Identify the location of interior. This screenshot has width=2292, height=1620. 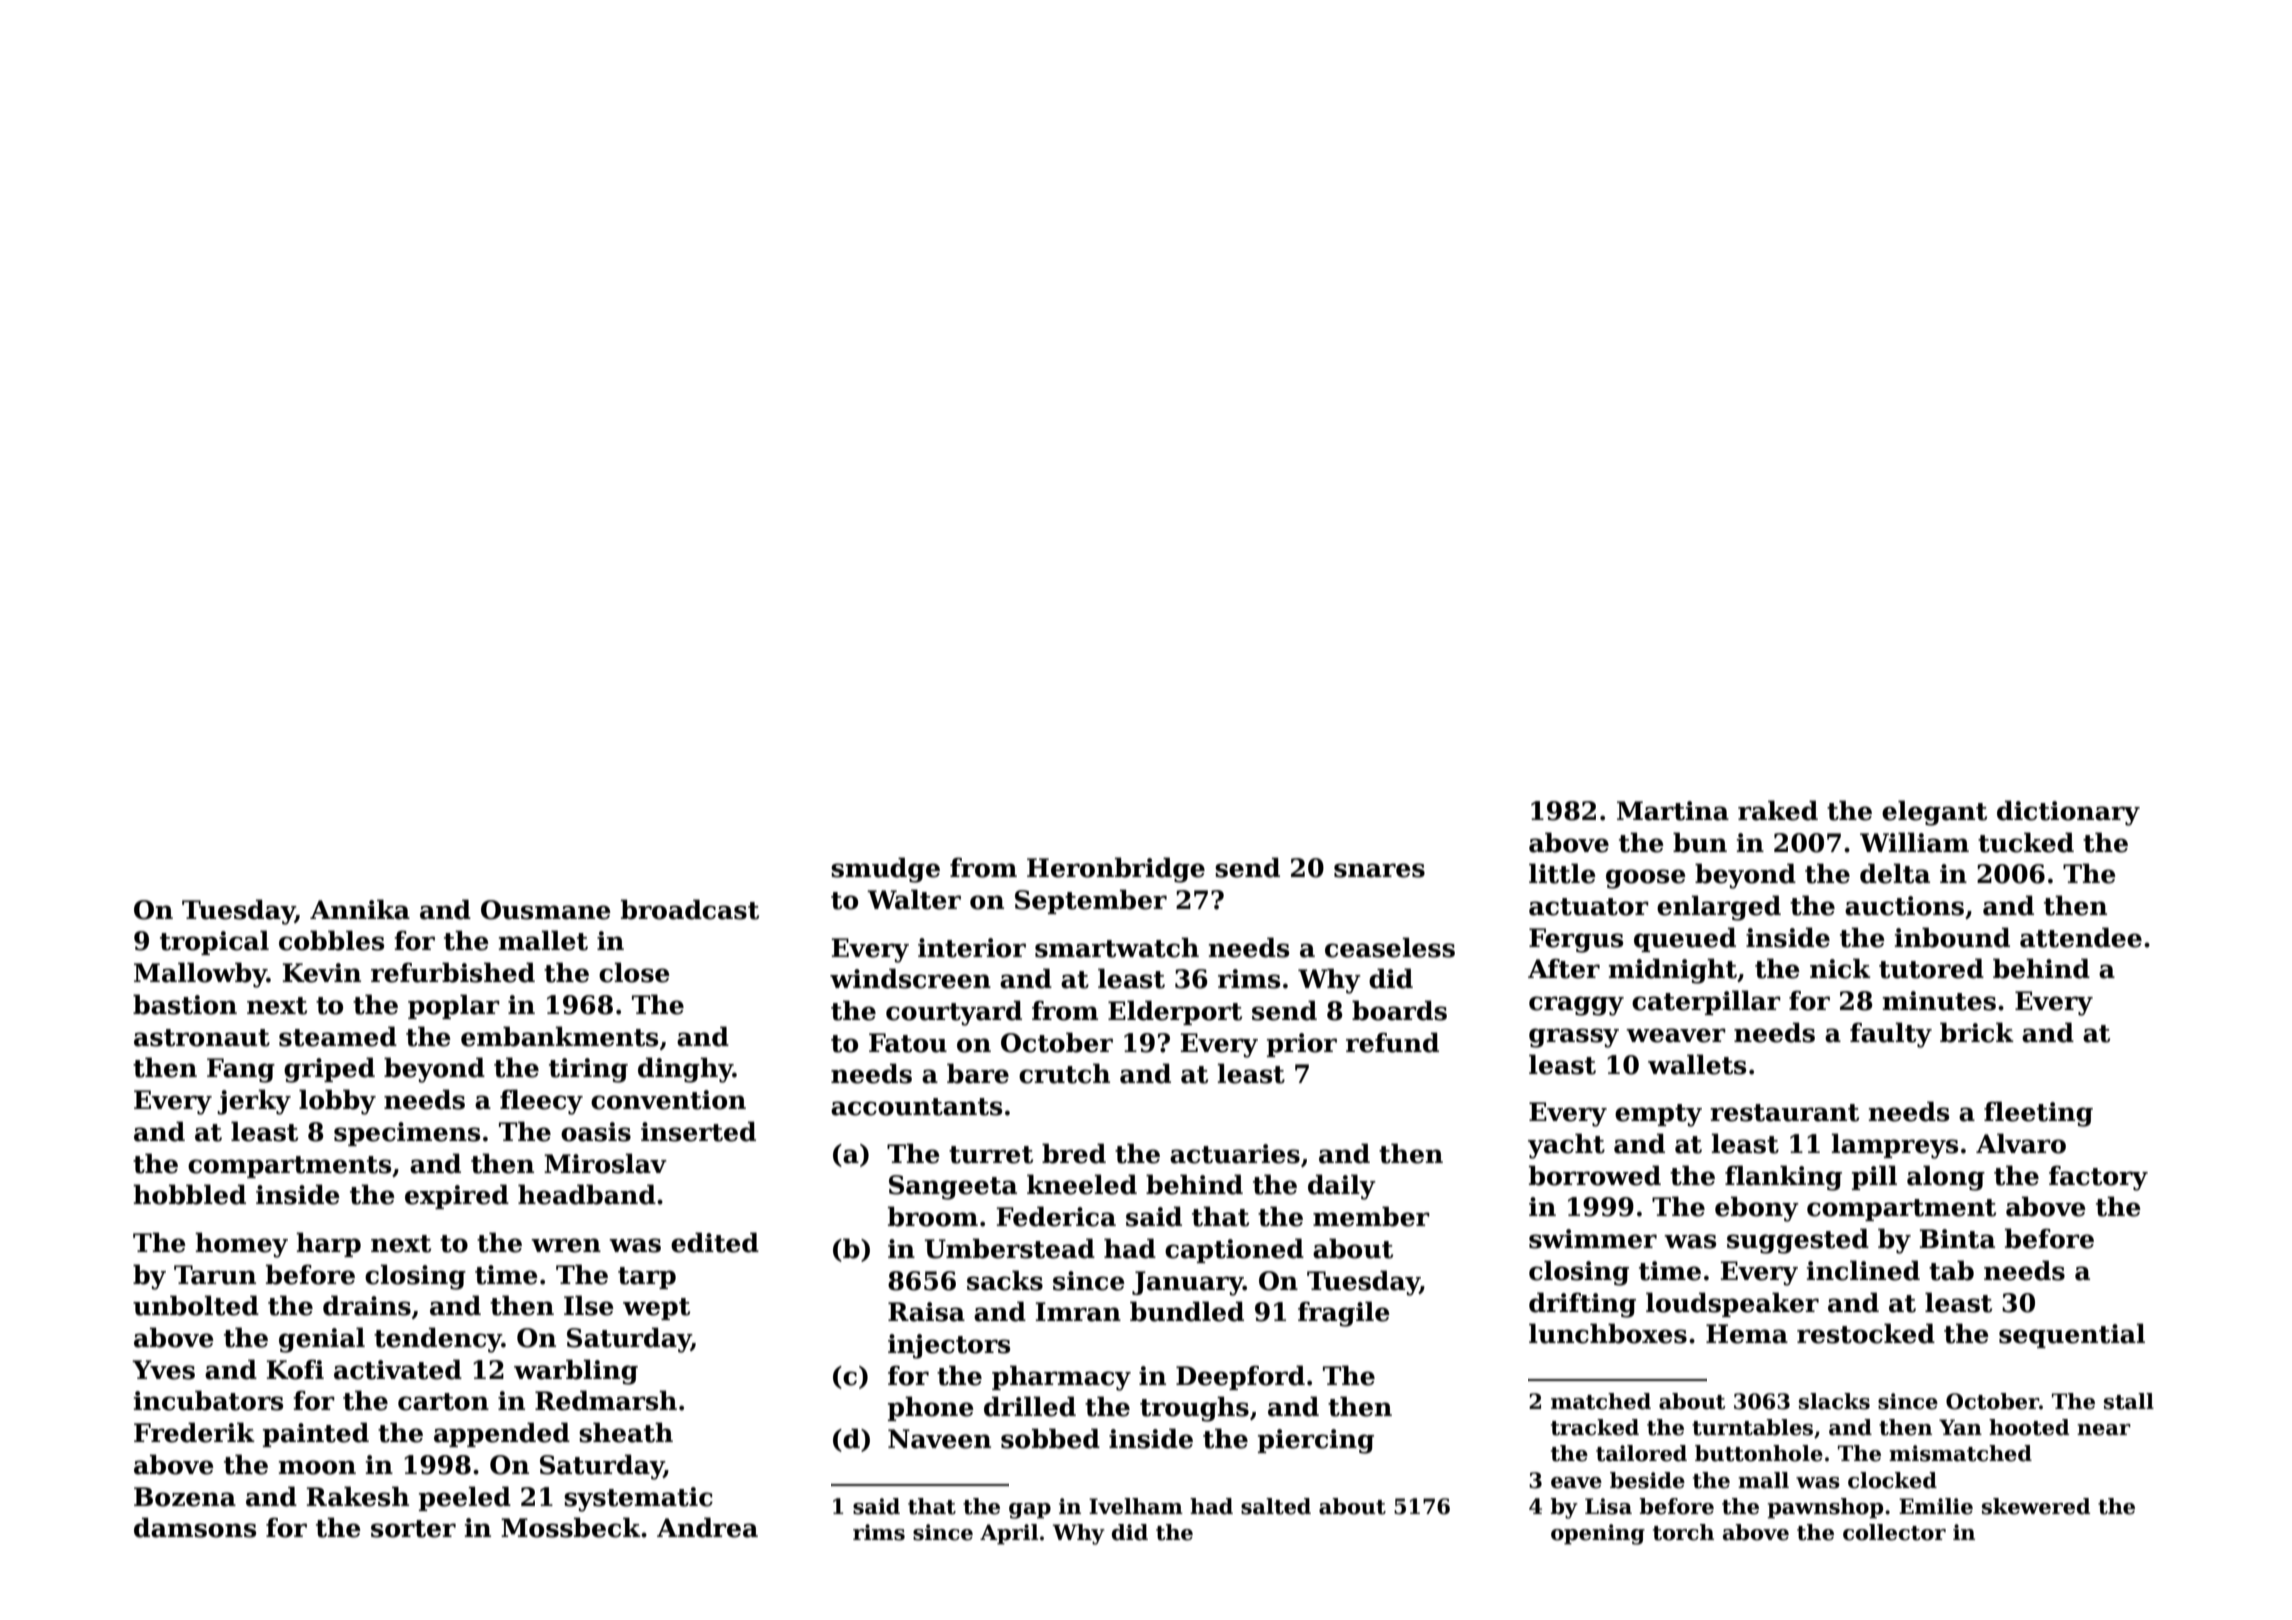
(972, 948).
